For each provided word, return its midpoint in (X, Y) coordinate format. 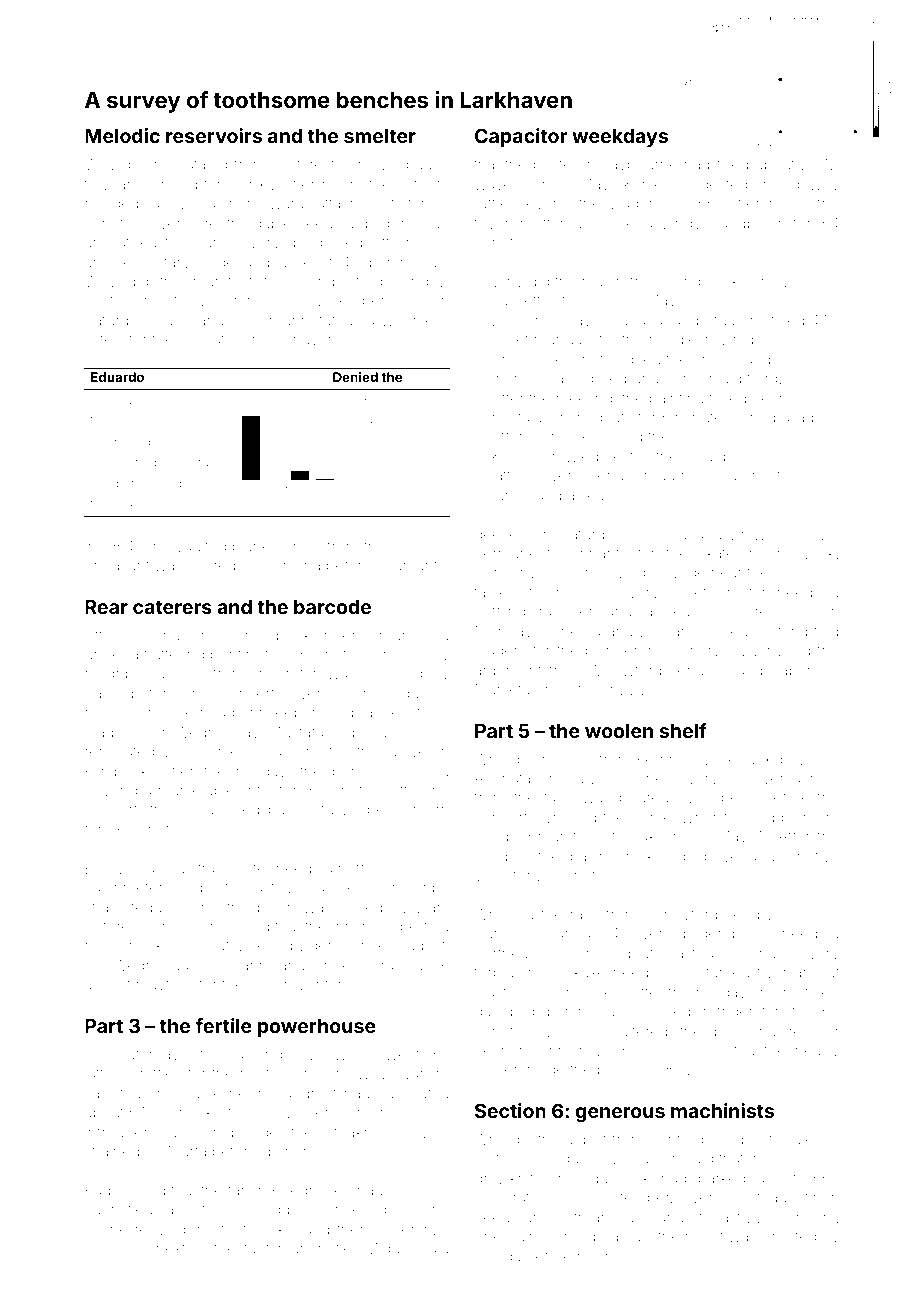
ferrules (795, 1139)
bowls (801, 759)
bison (276, 907)
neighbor (117, 675)
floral (197, 462)
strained (112, 1151)
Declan (664, 631)
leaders (500, 650)
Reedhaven (312, 1190)
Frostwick (802, 553)
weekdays (620, 137)
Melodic (122, 135)
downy (815, 186)
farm (559, 797)
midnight (407, 567)
